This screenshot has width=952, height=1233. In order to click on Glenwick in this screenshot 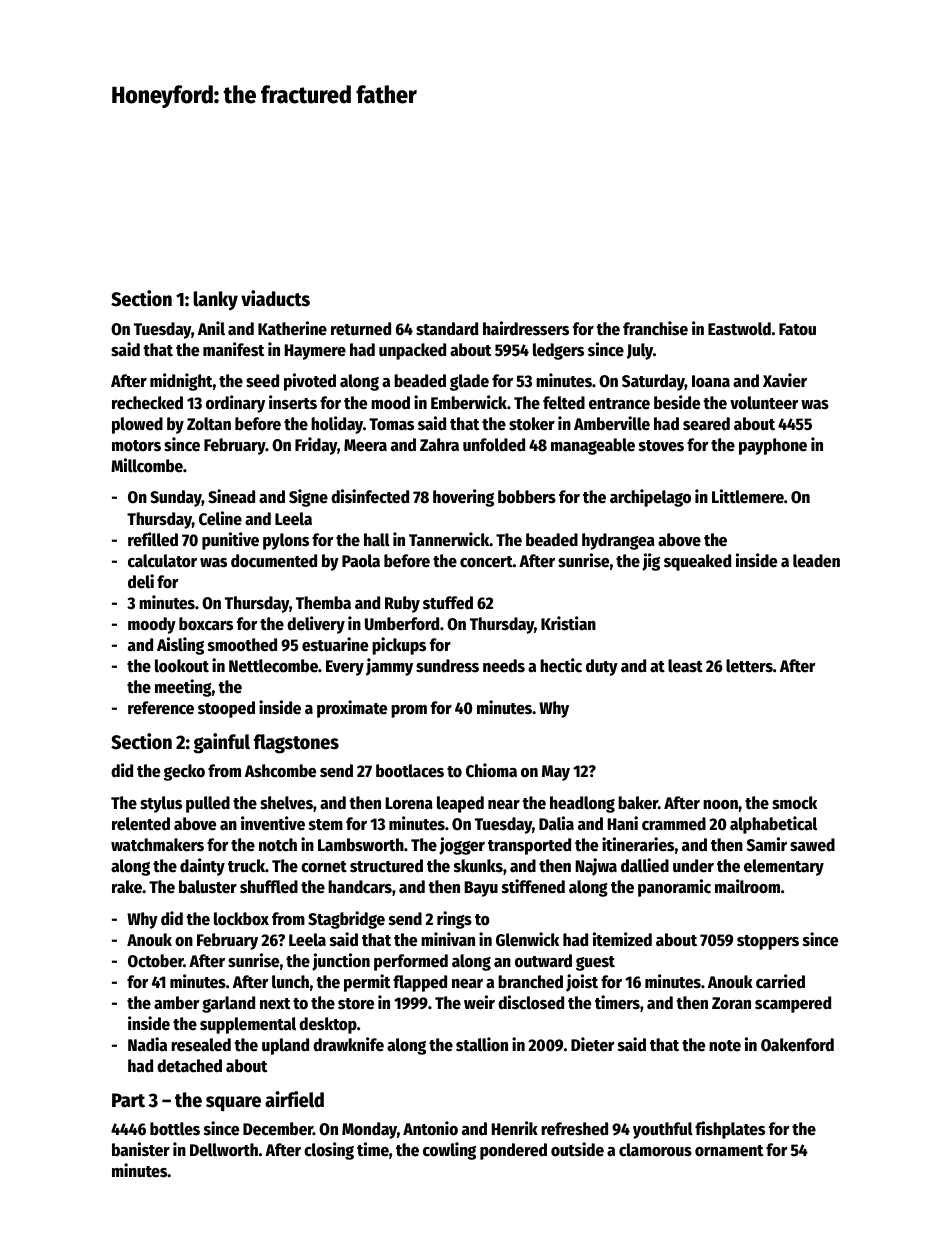, I will do `click(527, 939)`.
